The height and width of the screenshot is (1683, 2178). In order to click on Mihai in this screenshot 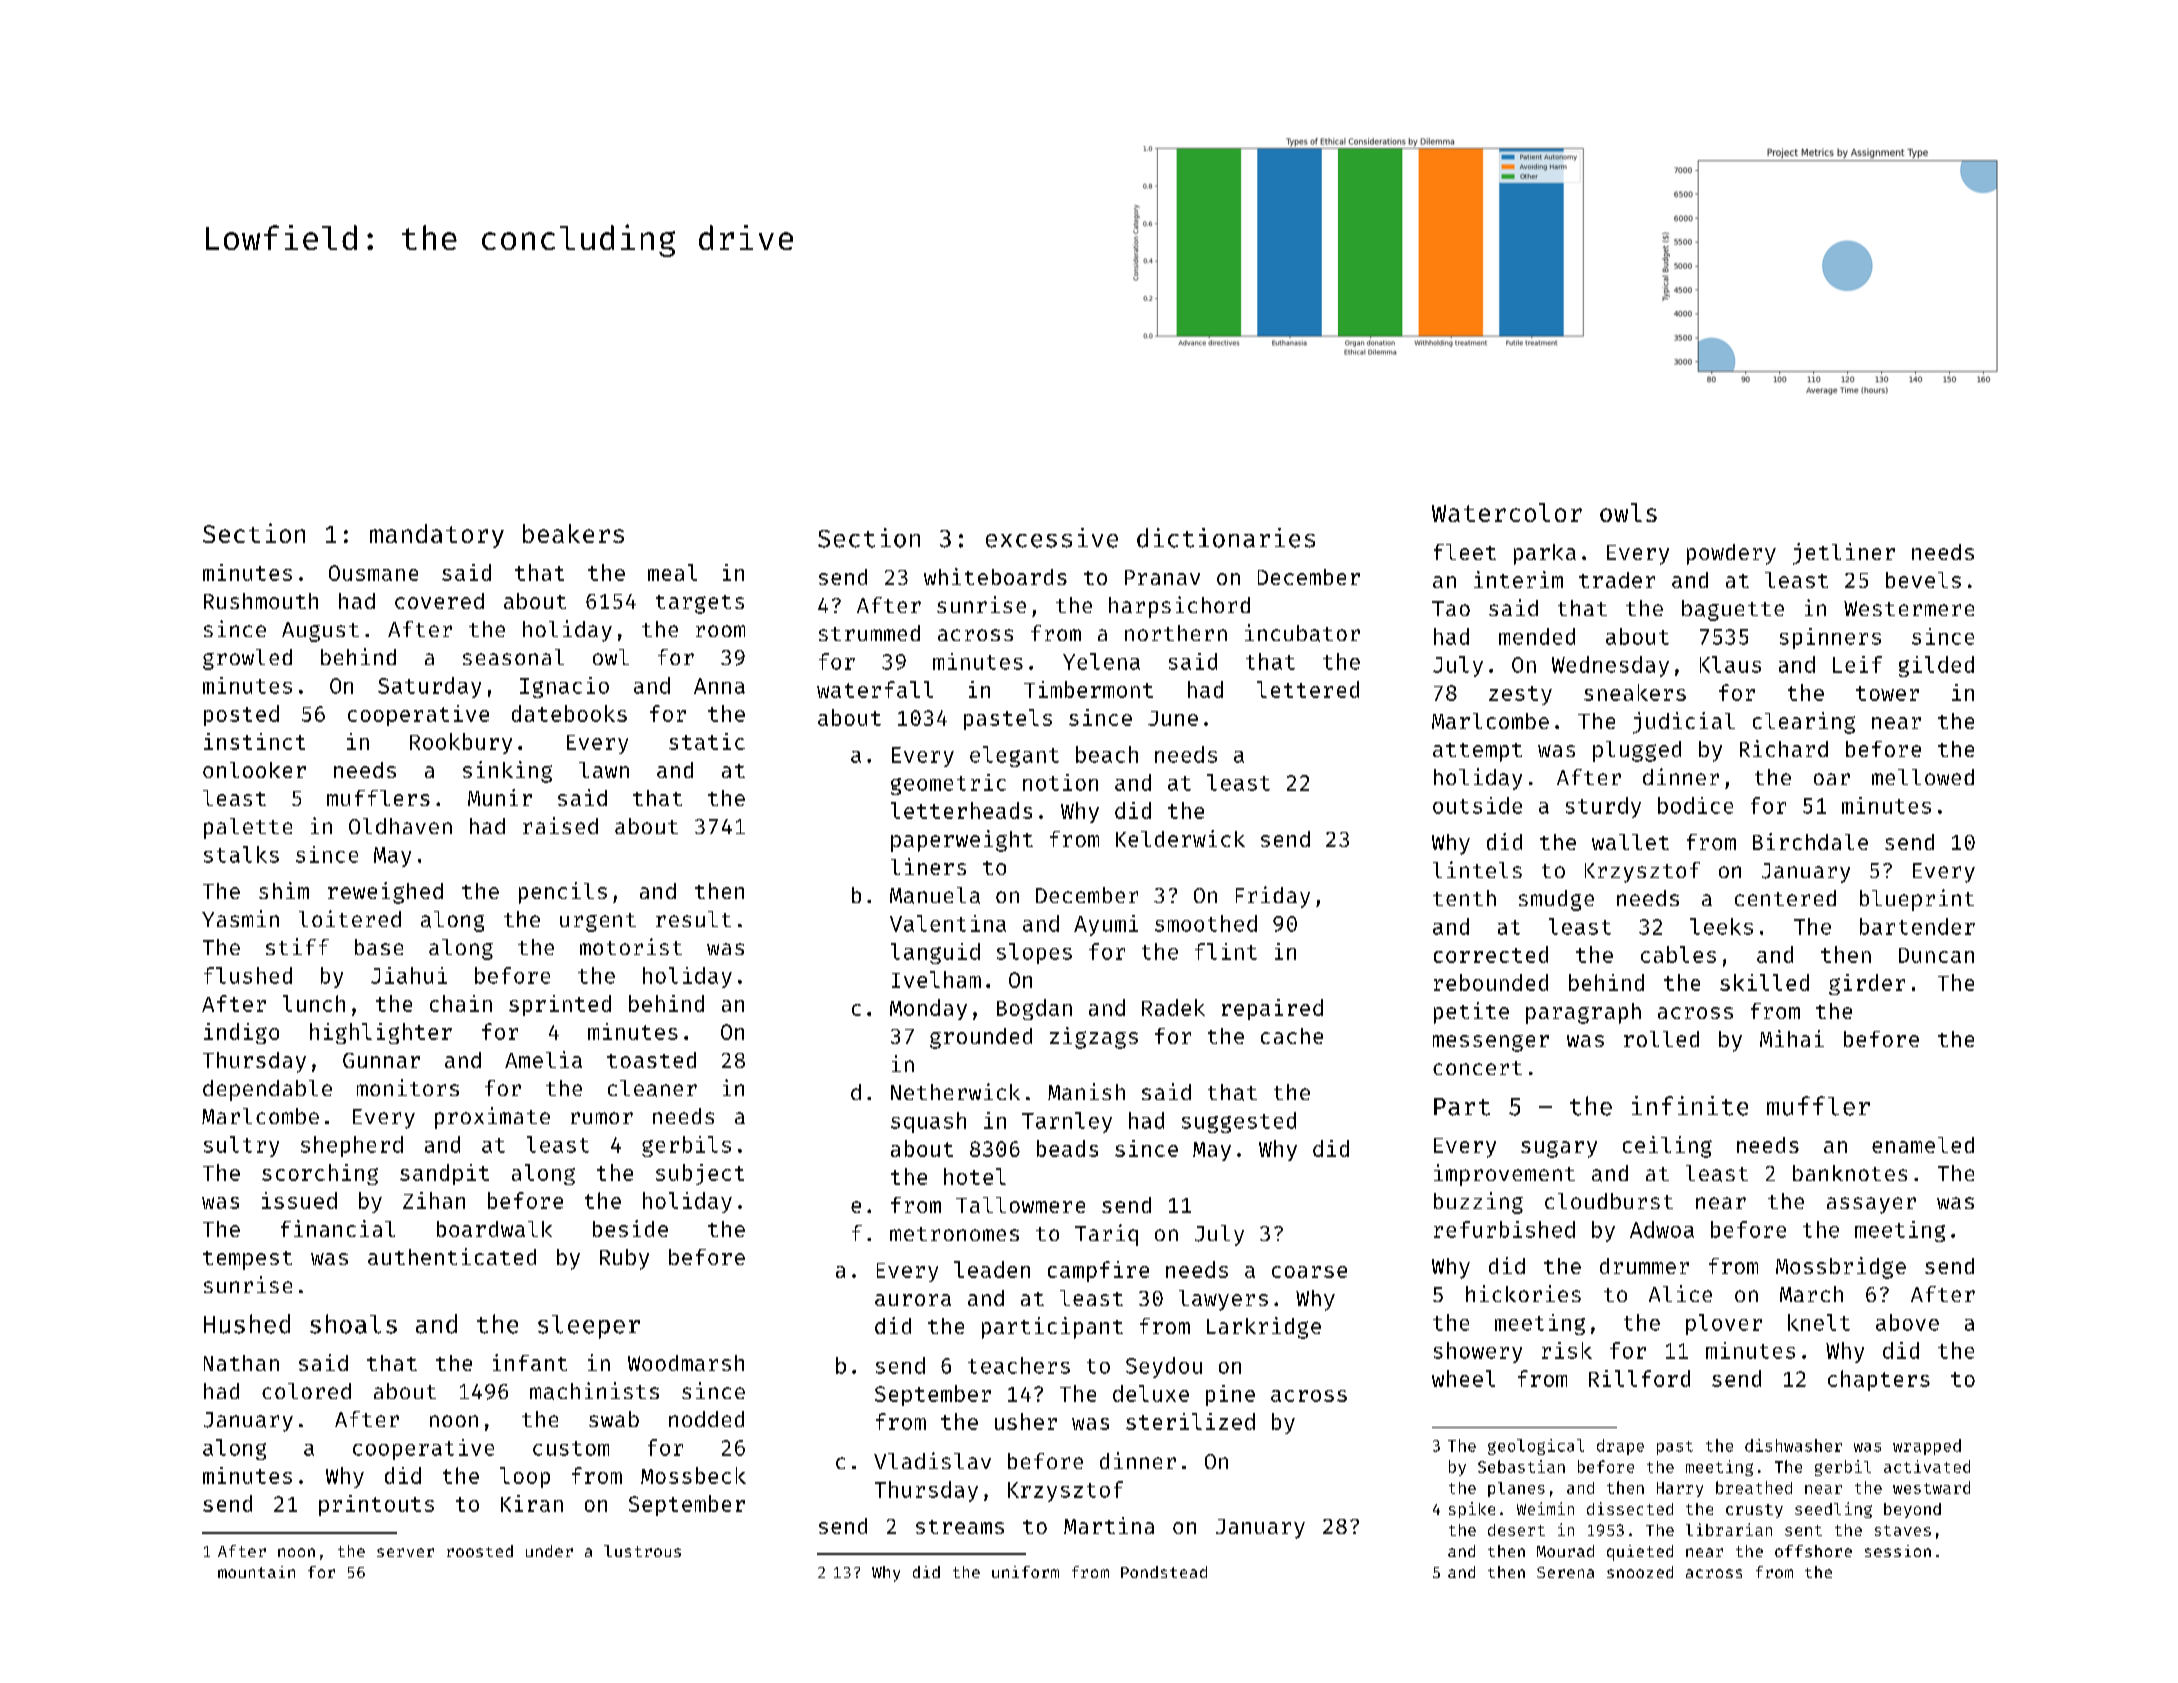, I will do `click(1792, 1038)`.
